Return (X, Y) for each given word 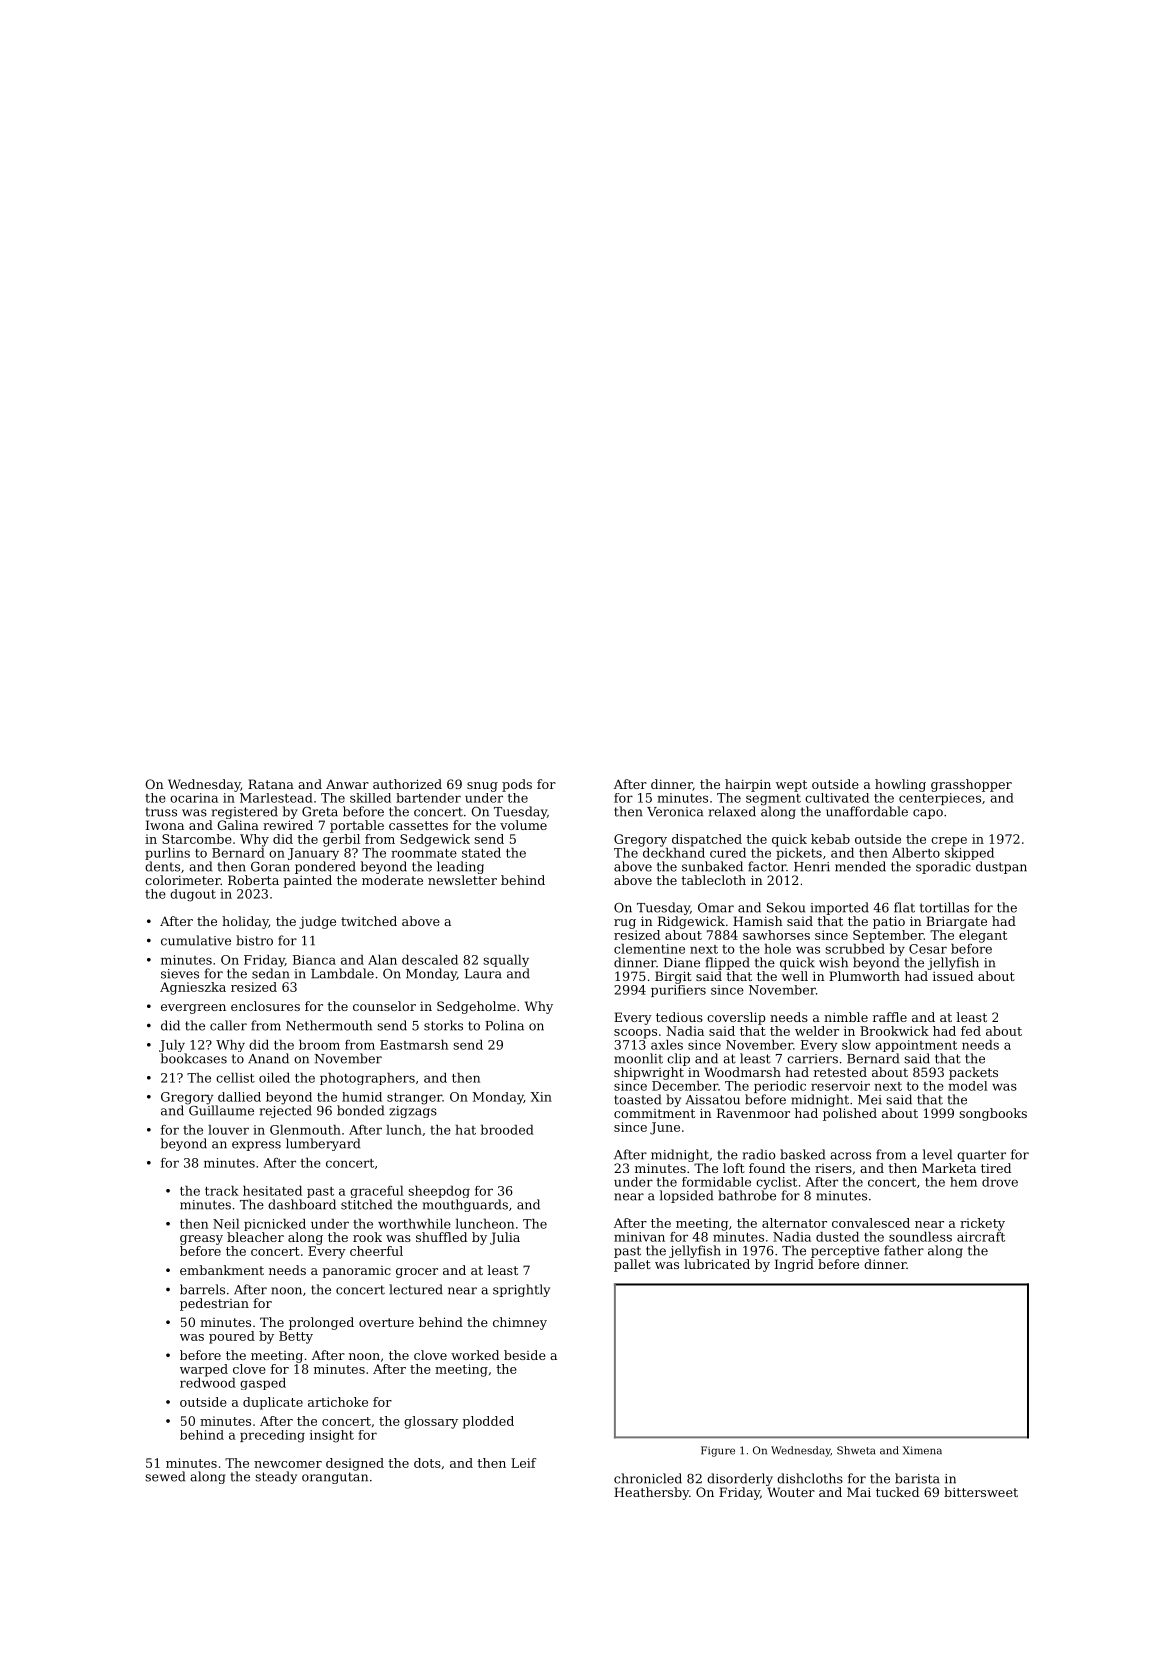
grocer (417, 1273)
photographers (367, 1079)
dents (162, 866)
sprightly (521, 1290)
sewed (165, 1476)
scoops (635, 1034)
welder (817, 1031)
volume (523, 825)
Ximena (922, 1450)
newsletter (462, 880)
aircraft (981, 1237)
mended (860, 866)
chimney (520, 1323)
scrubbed (855, 949)
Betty (296, 1337)
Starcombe (197, 839)
